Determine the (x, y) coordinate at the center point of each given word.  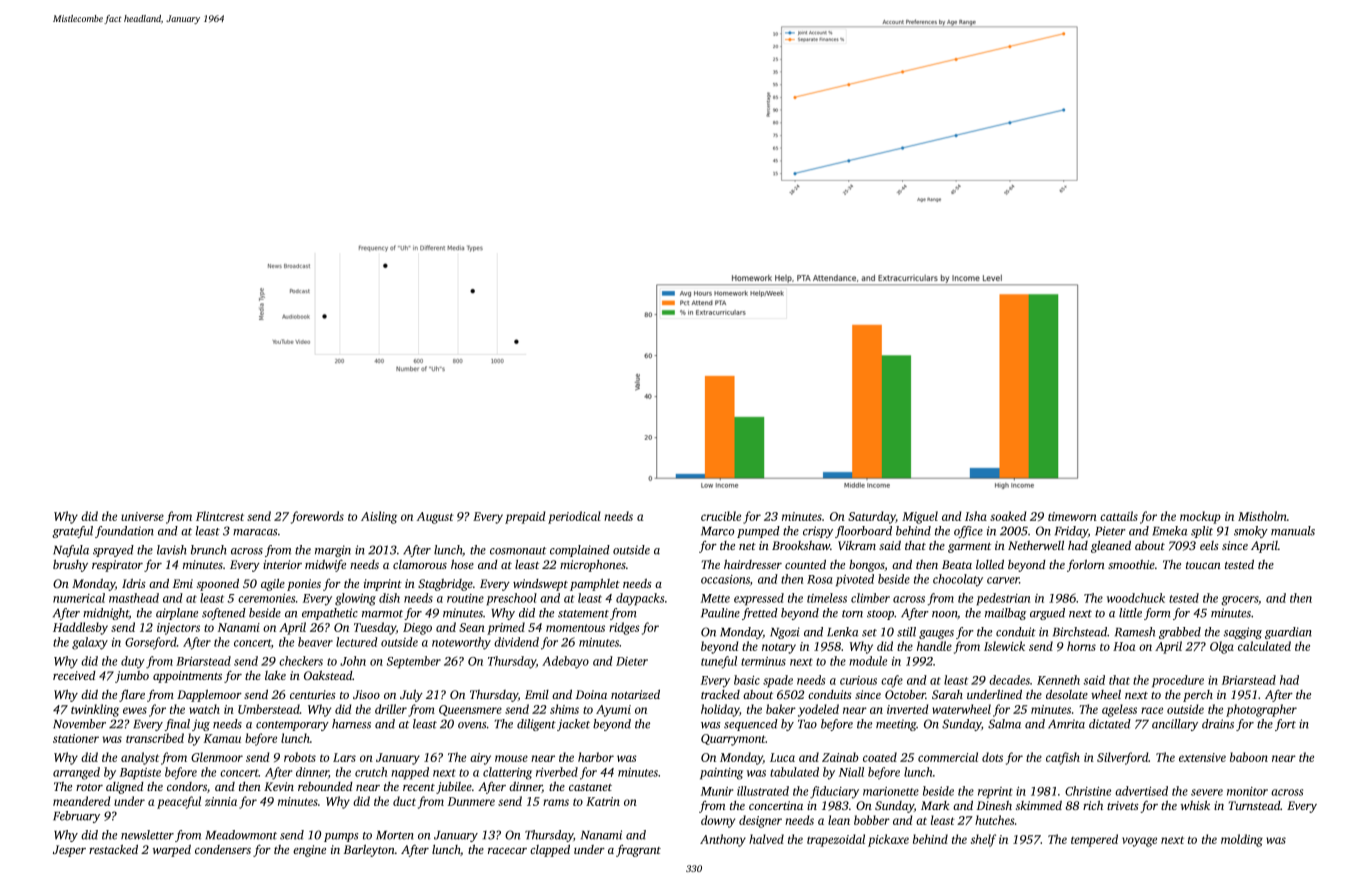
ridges (624, 628)
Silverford (1123, 758)
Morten (395, 835)
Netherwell (1036, 545)
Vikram (857, 545)
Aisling (379, 517)
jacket (573, 725)
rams (556, 802)
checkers (301, 661)
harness (351, 724)
